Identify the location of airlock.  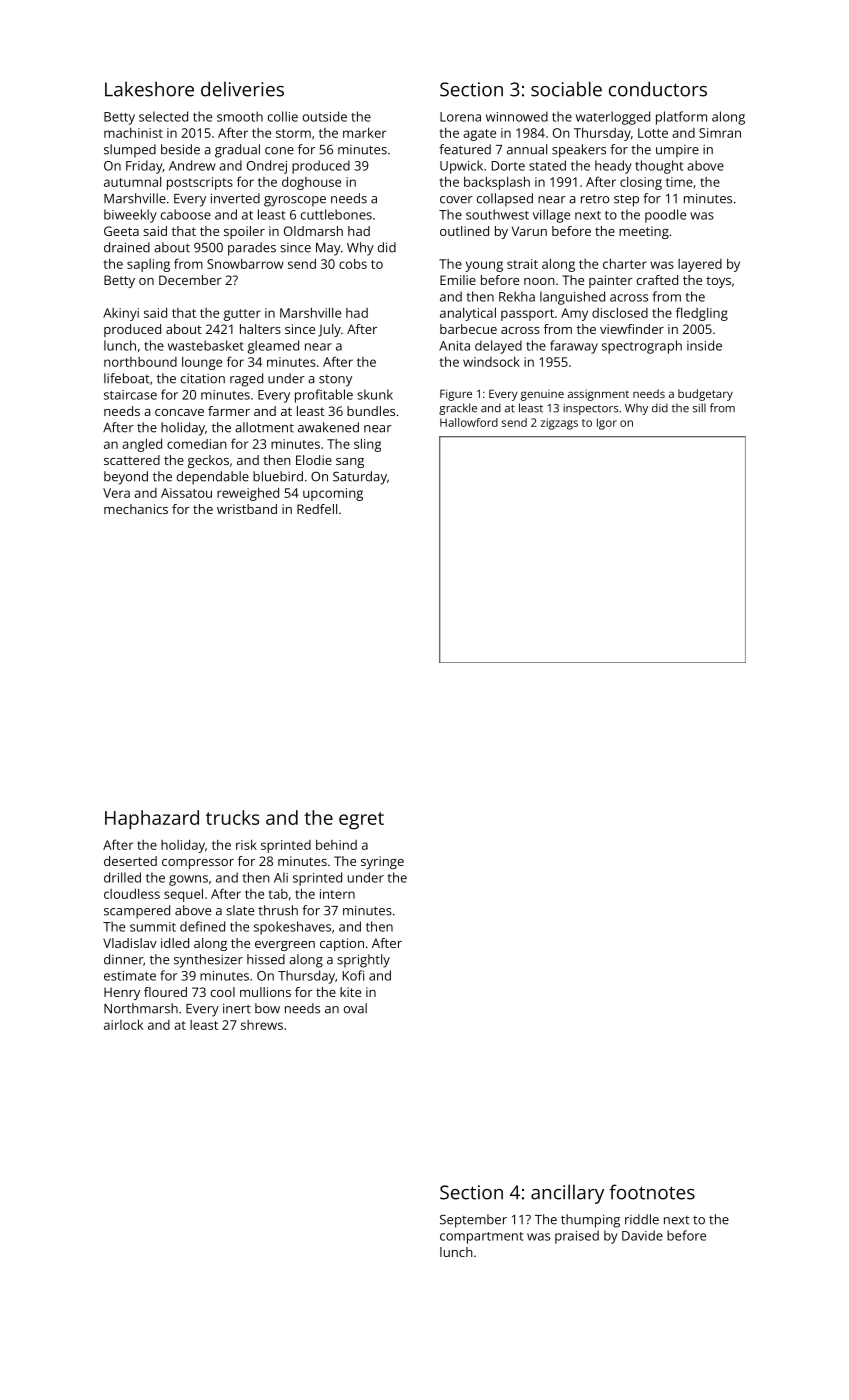
(123, 1025).
